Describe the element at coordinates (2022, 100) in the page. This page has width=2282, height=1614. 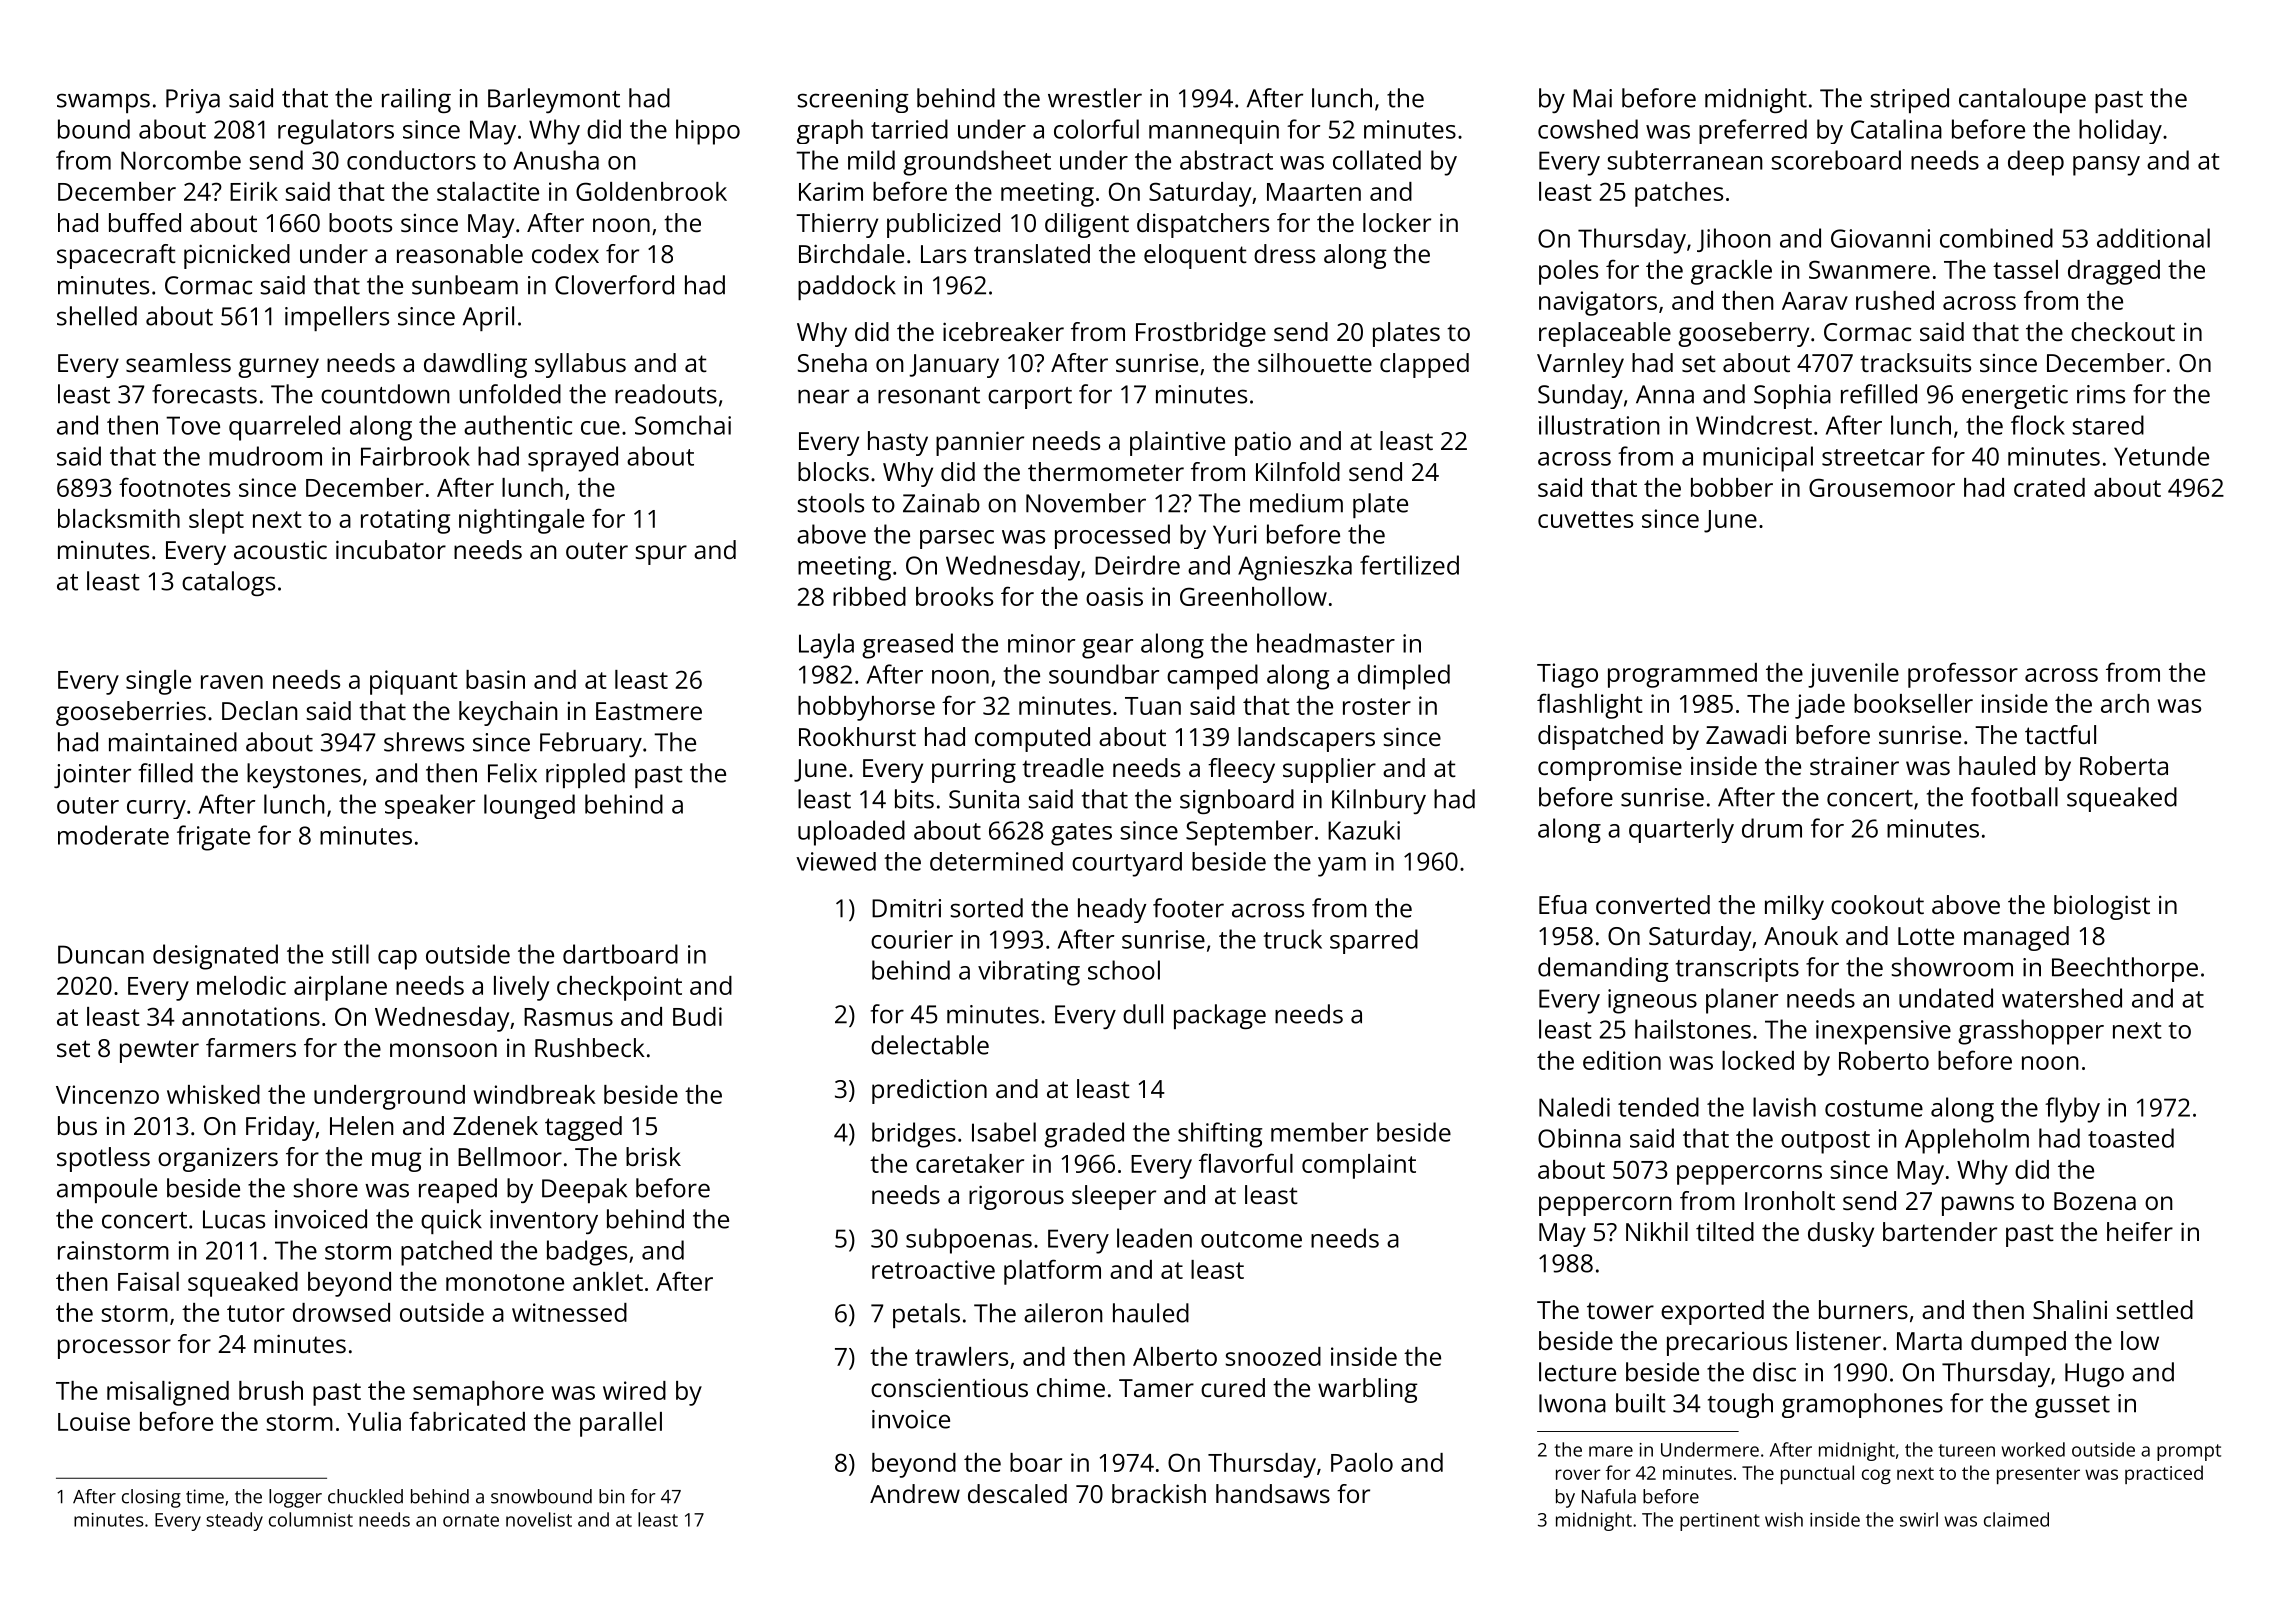
I see `cantaloupe` at that location.
